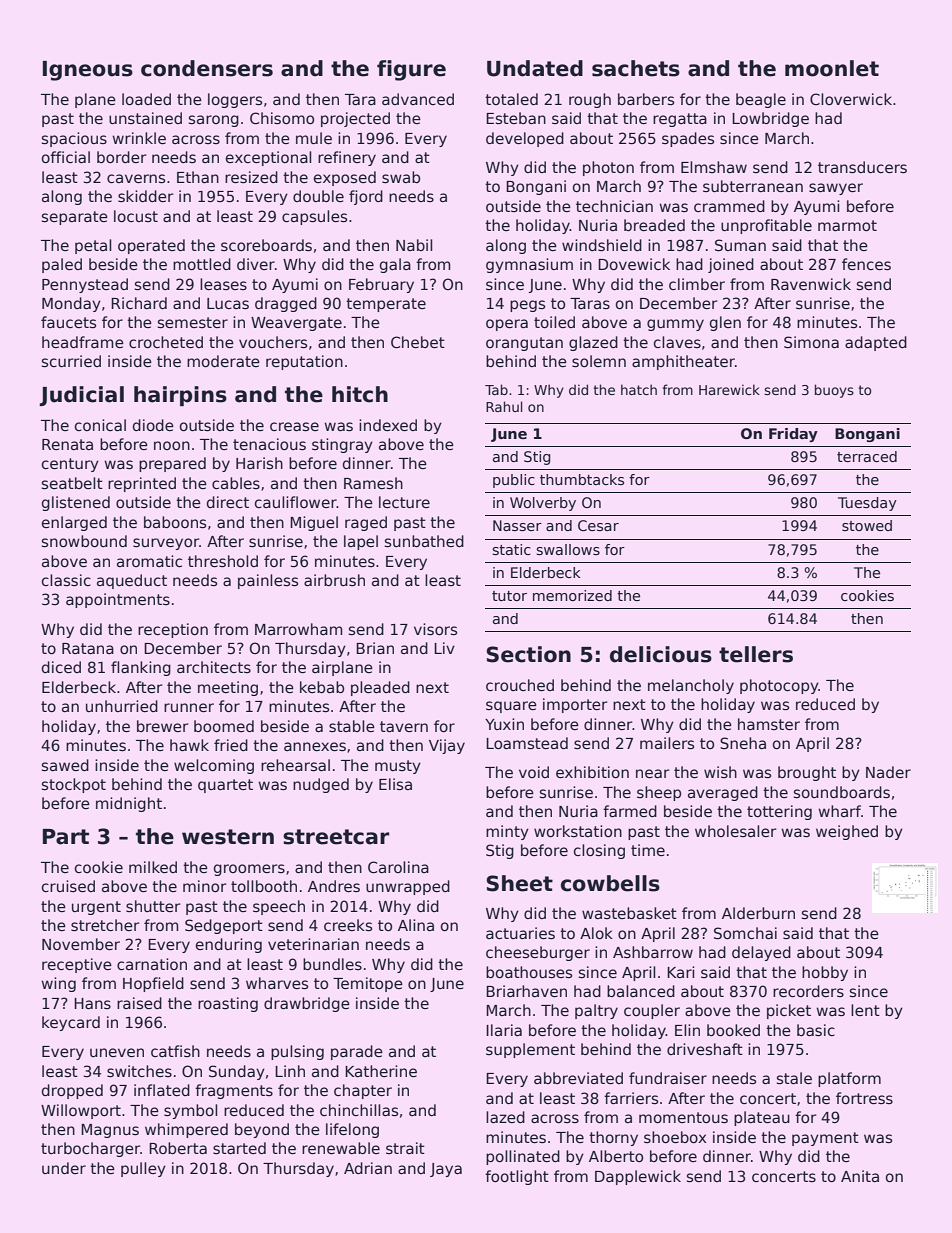  Describe the element at coordinates (638, 1177) in the document. I see `Dapplewick` at that location.
